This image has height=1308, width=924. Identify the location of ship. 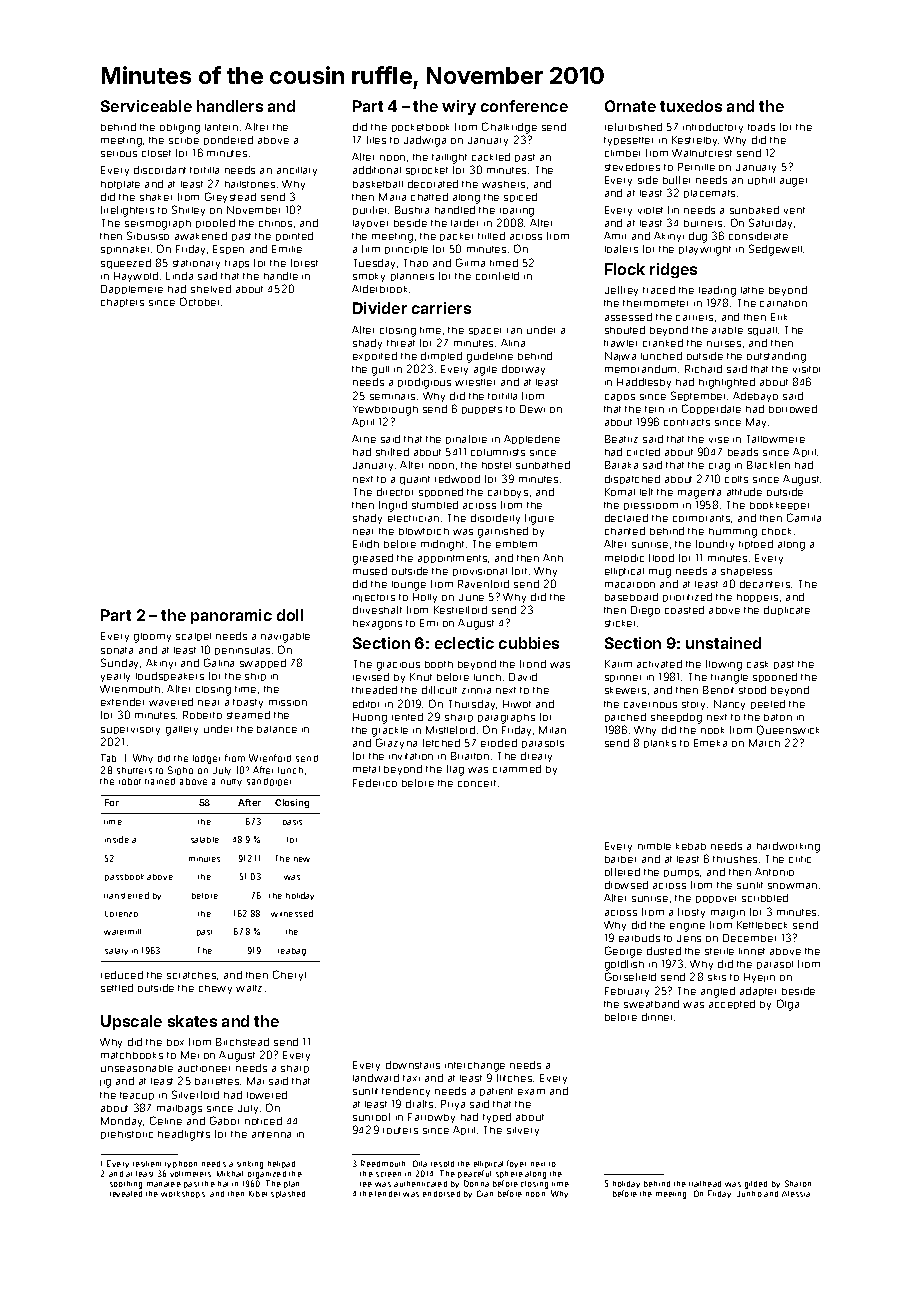
(255, 677).
